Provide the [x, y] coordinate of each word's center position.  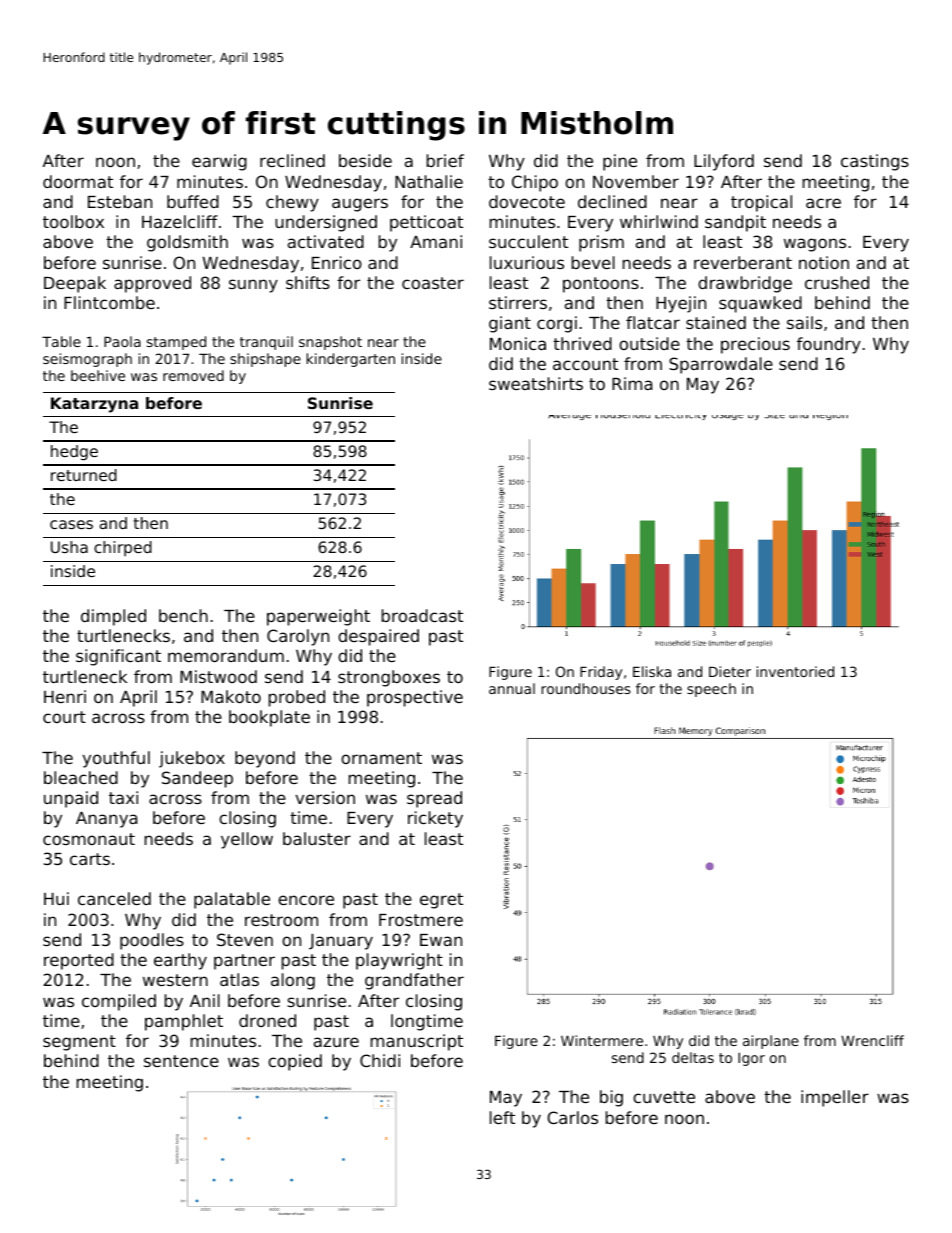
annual [512, 688]
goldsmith [187, 243]
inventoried [795, 671]
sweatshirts [536, 383]
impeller [835, 1098]
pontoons [601, 285]
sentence [181, 1061]
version [325, 797]
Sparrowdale [721, 365]
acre [823, 203]
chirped [123, 548]
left [502, 1117]
